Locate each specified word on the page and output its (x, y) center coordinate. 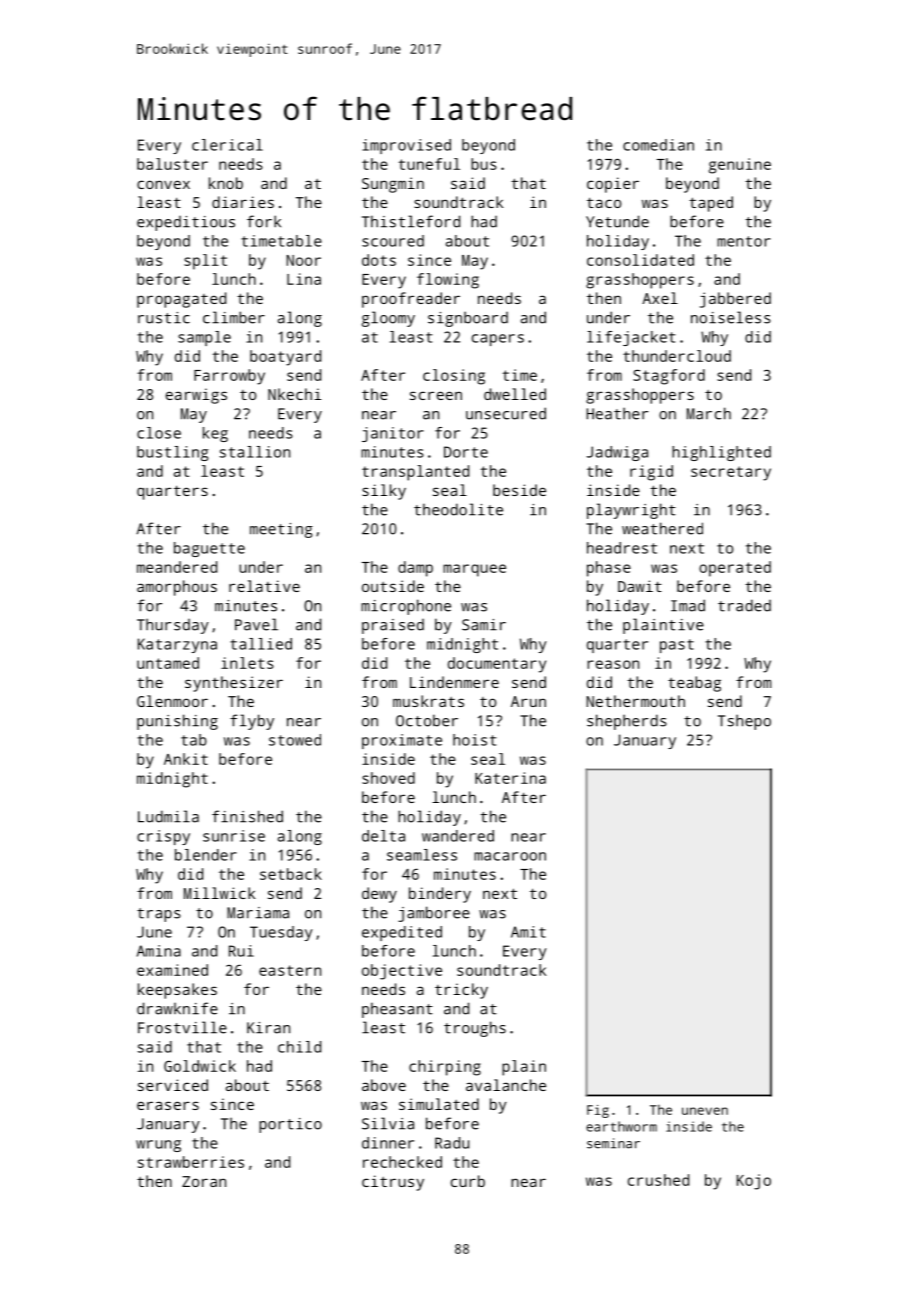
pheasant (397, 1010)
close (159, 433)
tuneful (429, 164)
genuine (740, 166)
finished (247, 816)
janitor (393, 434)
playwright (631, 511)
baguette (209, 549)
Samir (484, 625)
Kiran (268, 1028)
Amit (528, 932)
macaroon (510, 856)
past (677, 646)
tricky (461, 991)
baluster (172, 164)
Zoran (204, 1181)
